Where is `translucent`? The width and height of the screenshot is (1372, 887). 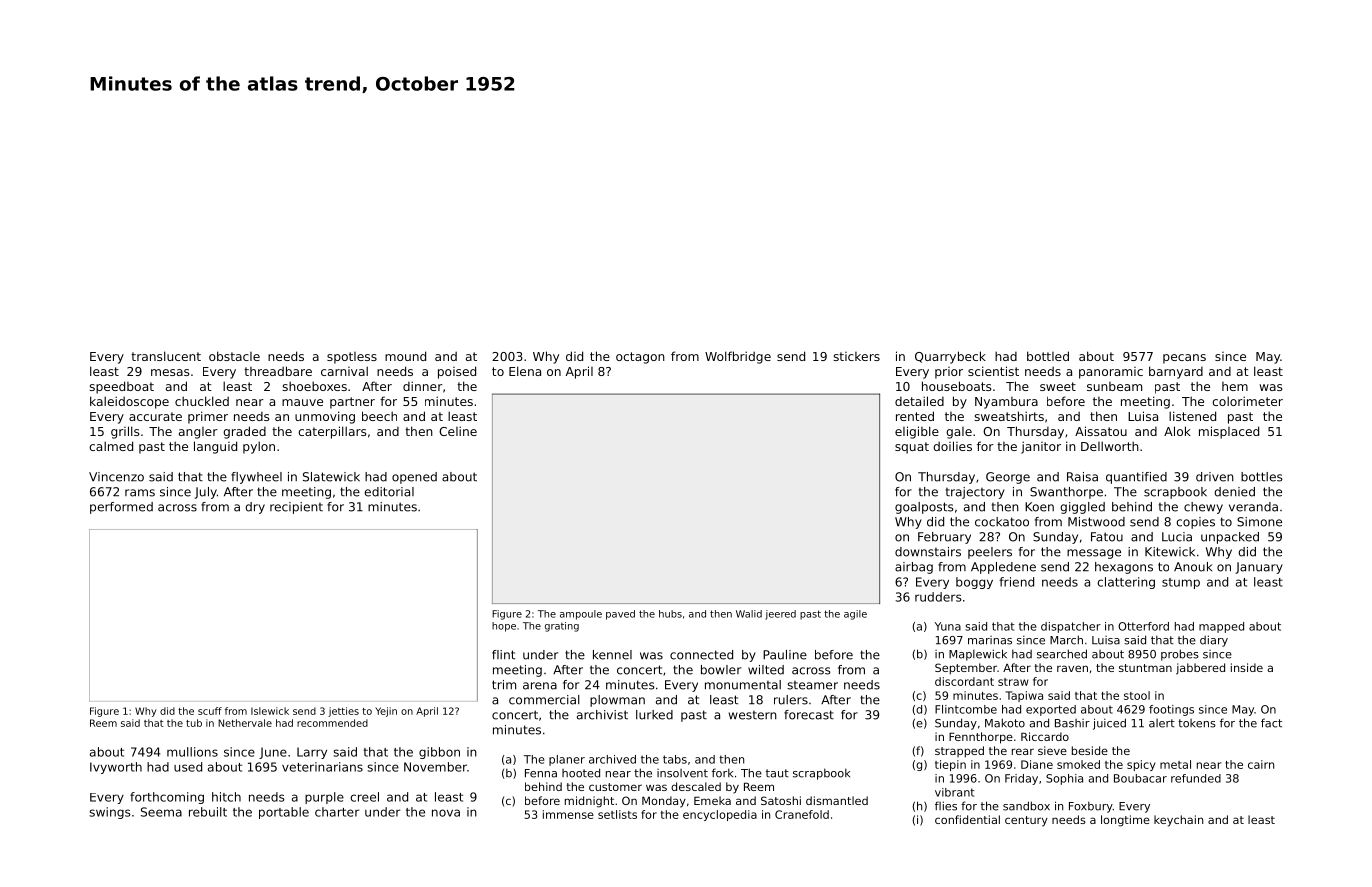
translucent is located at coordinates (166, 356).
